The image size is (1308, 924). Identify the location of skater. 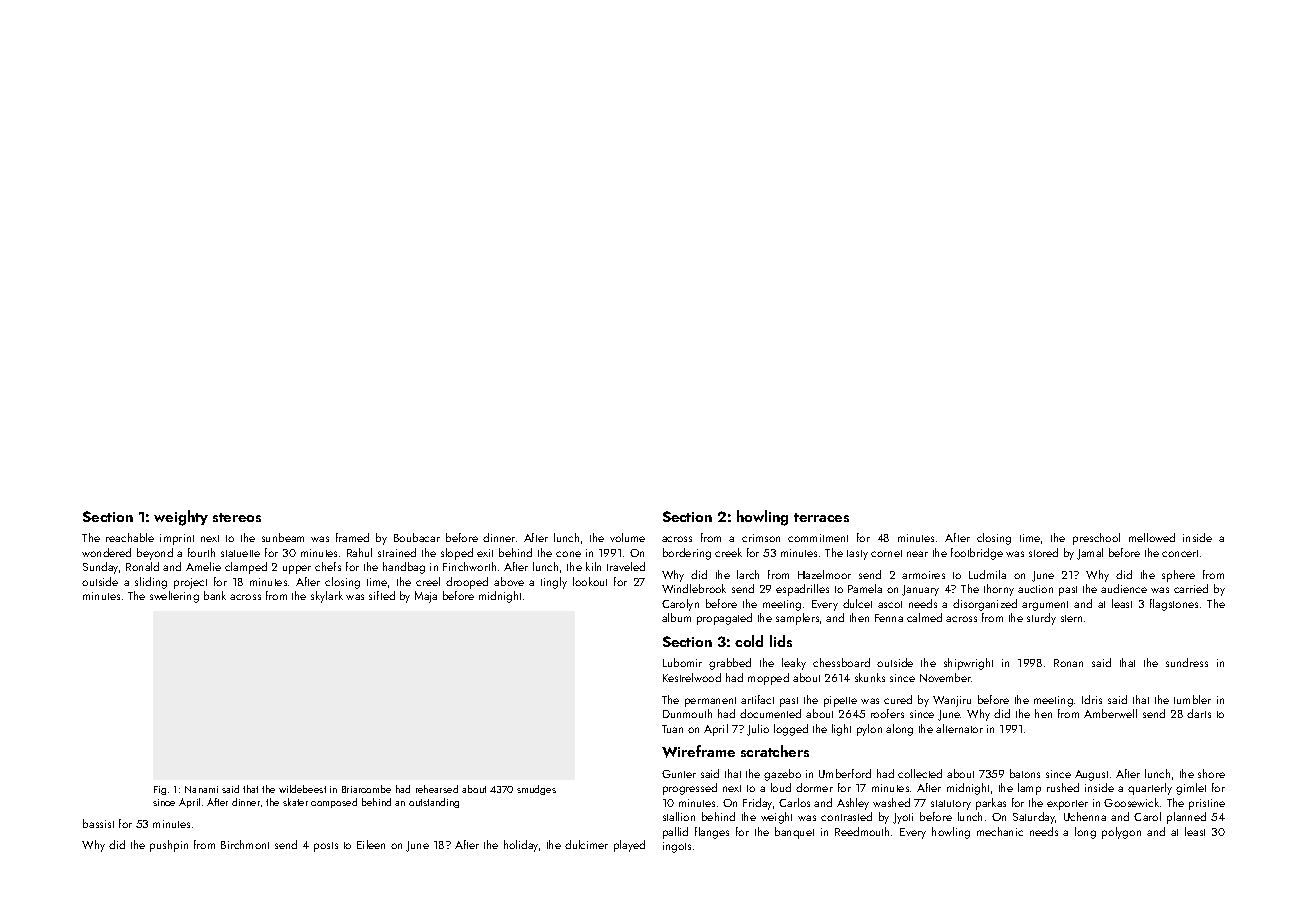
(295, 802).
